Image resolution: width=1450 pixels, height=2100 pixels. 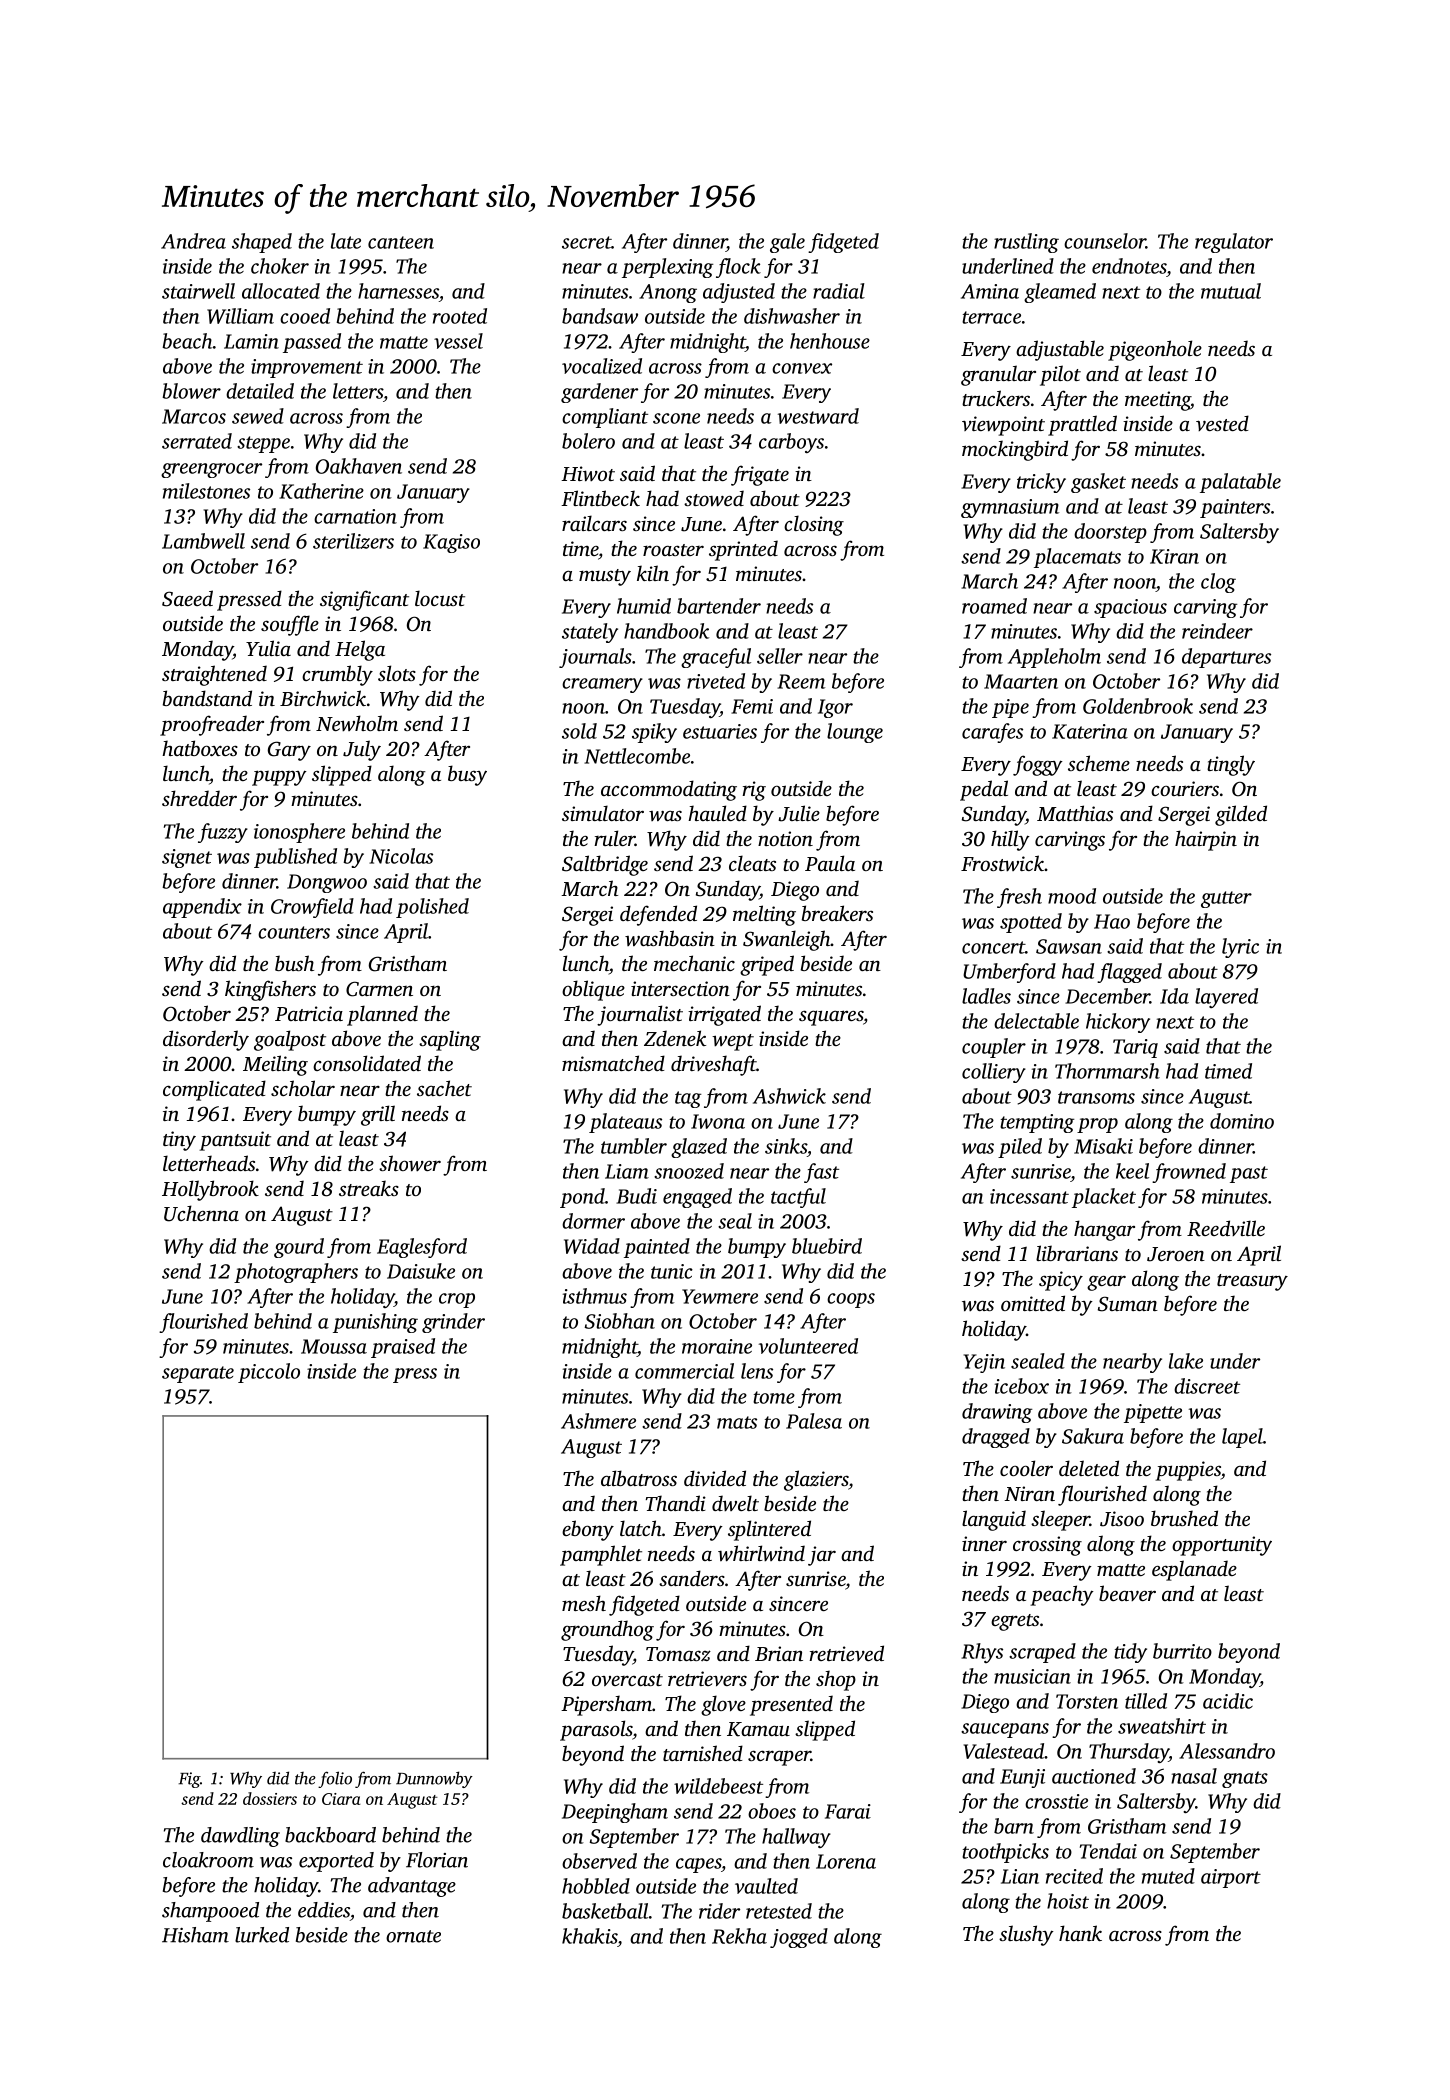 What do you see at coordinates (208, 1860) in the document?
I see `cloakroom` at bounding box center [208, 1860].
